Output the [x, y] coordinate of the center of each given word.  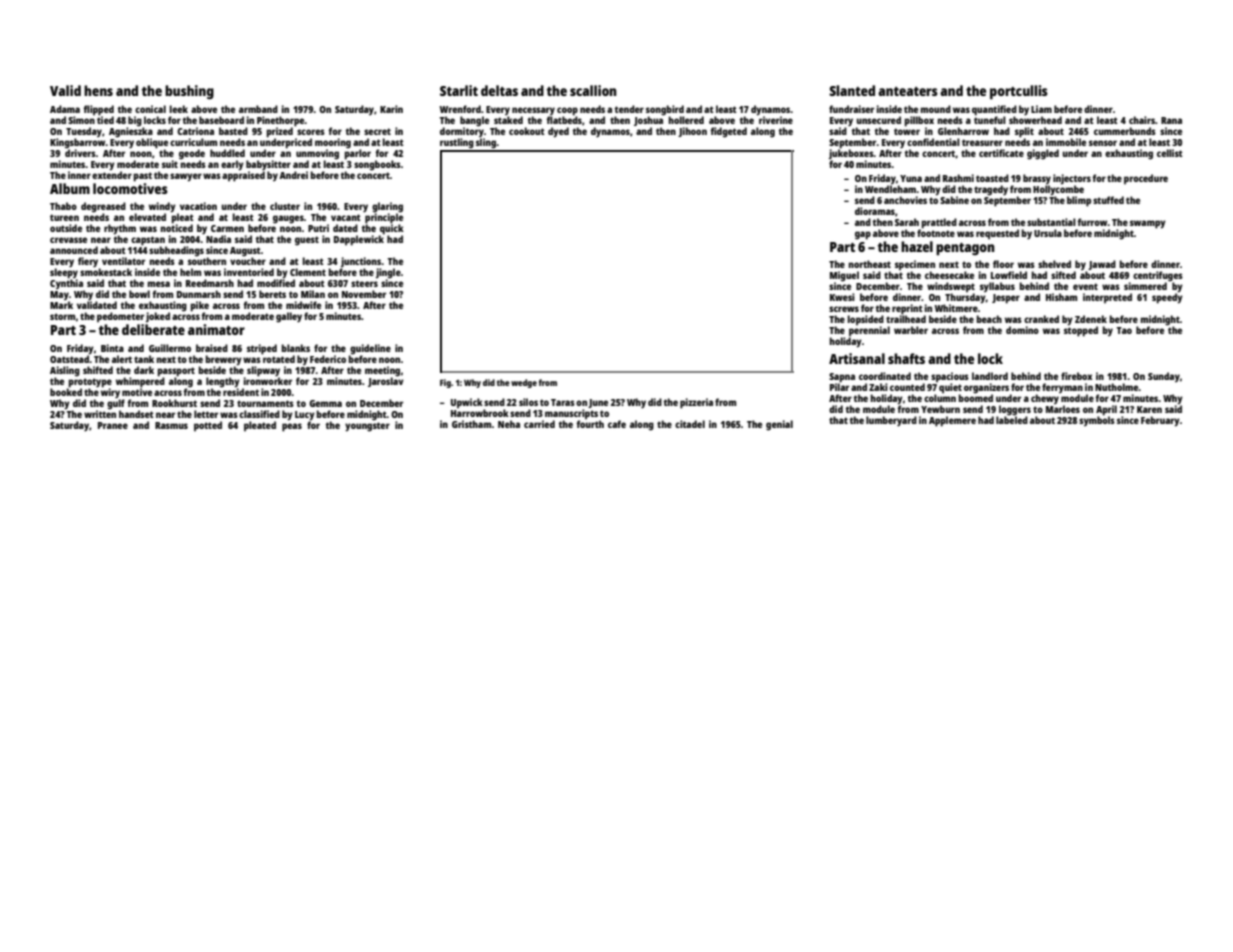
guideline [370, 349]
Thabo [63, 206]
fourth [590, 424]
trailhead [906, 319]
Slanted [852, 90]
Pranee [113, 425]
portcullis [1019, 92]
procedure [1146, 179]
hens [98, 90]
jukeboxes [851, 153]
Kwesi [842, 297]
